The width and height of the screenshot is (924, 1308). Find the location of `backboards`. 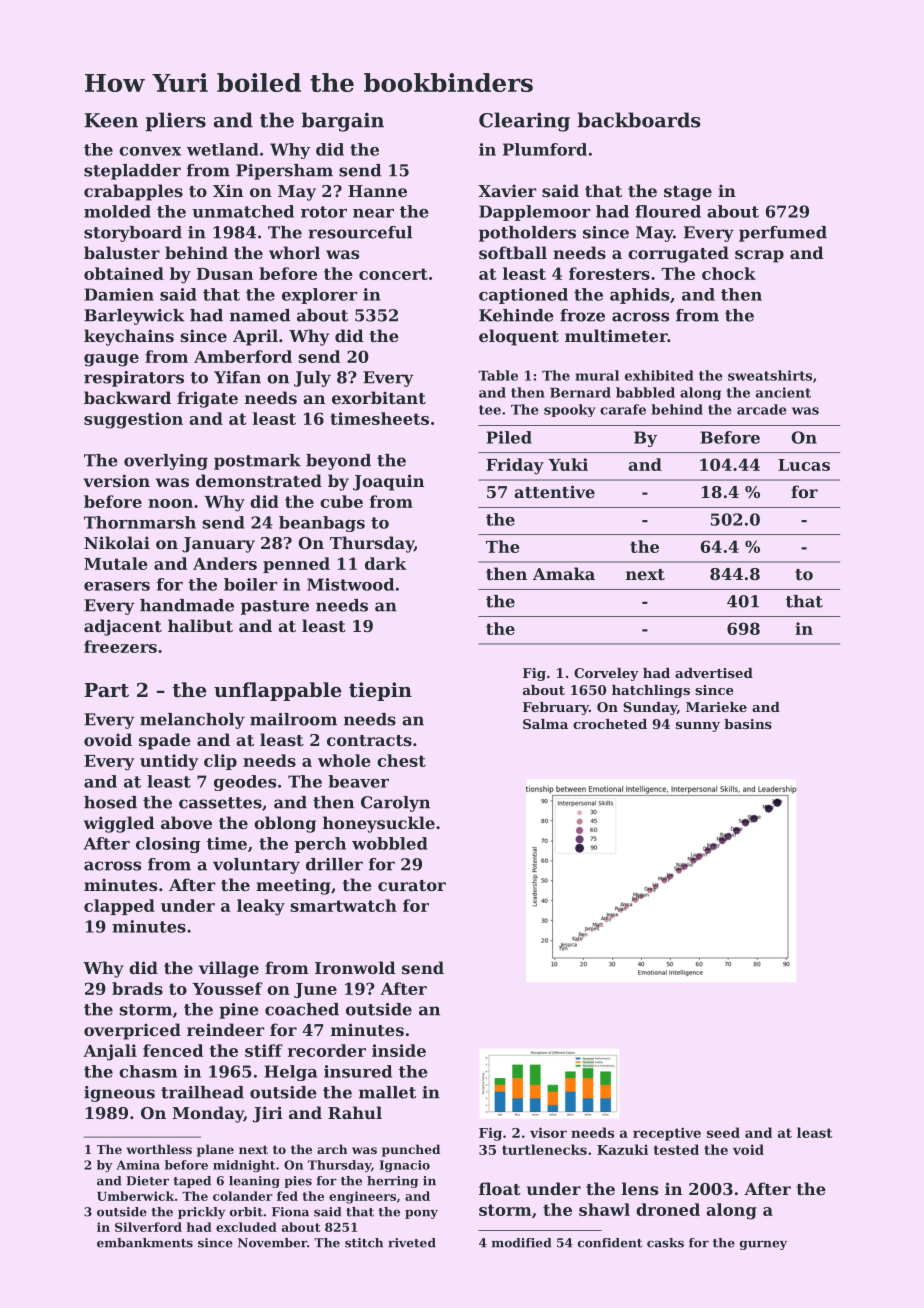

backboards is located at coordinates (639, 120).
